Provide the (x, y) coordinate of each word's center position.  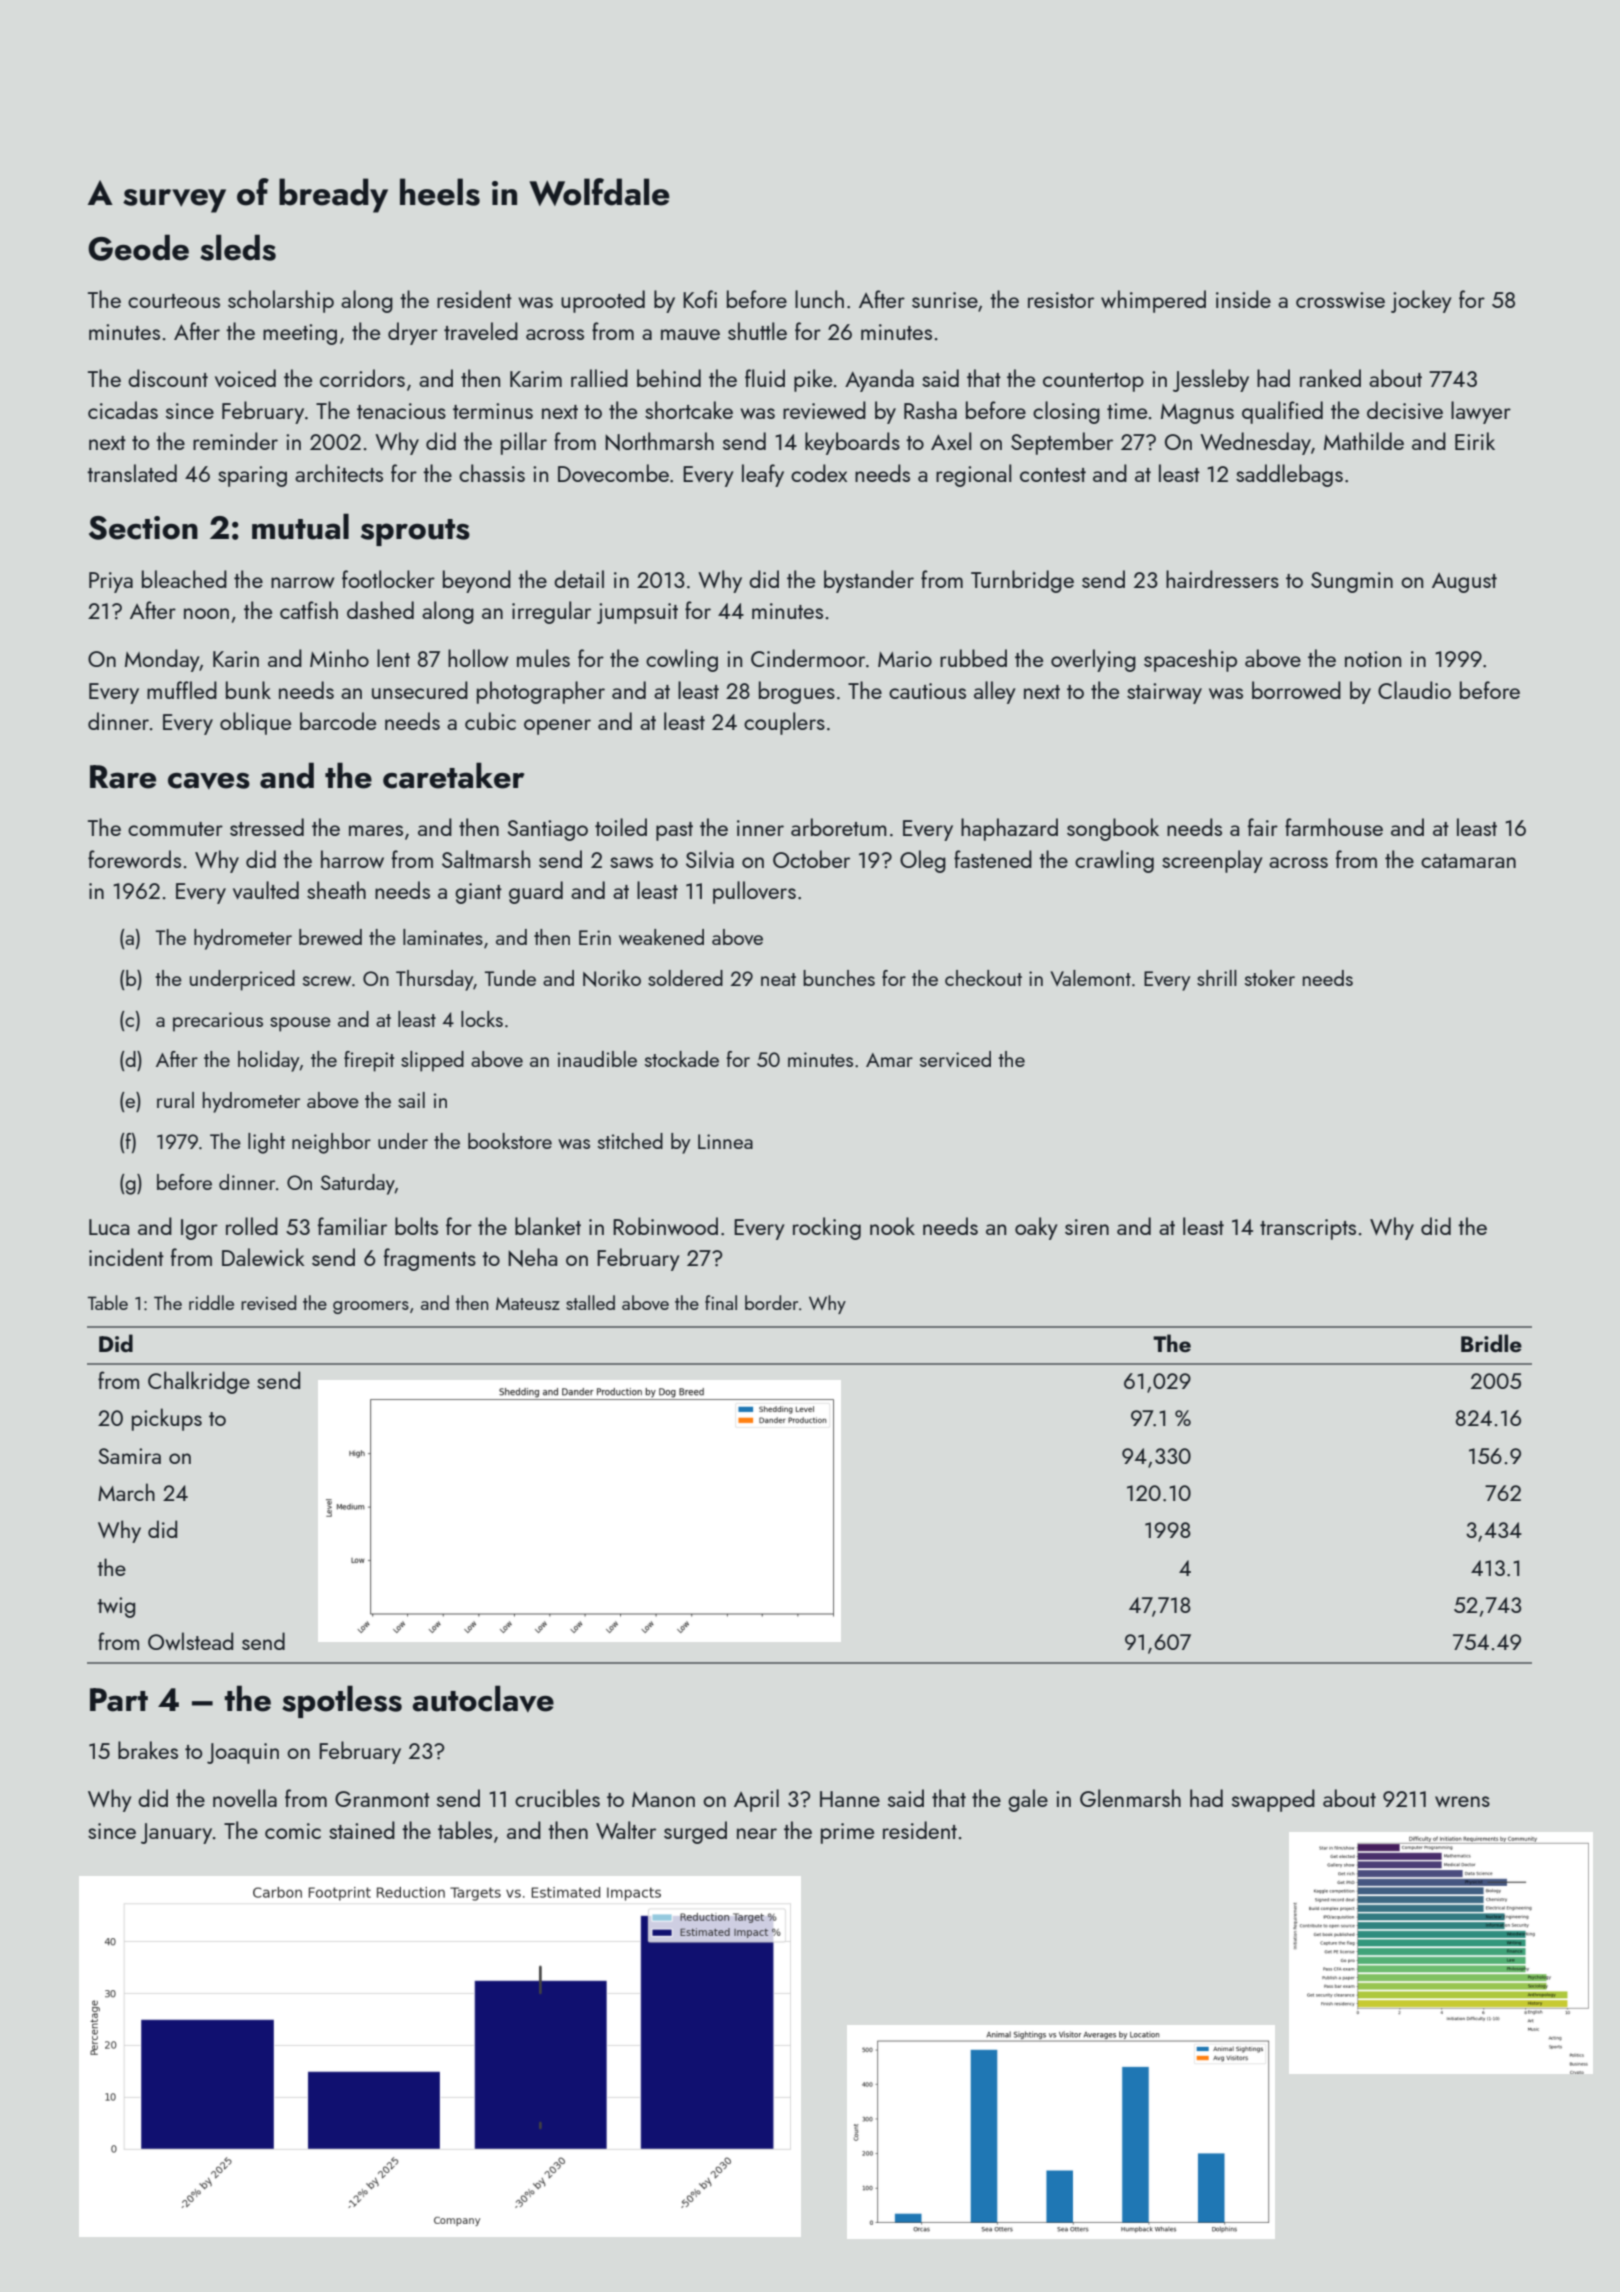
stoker (1270, 978)
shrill (1217, 978)
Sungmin (1352, 582)
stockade (682, 1059)
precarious (218, 1022)
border (771, 1302)
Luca (109, 1227)
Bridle (1491, 1343)
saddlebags (1289, 475)
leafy (763, 475)
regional (974, 475)
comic (293, 1831)
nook (892, 1226)
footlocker (388, 579)
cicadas (123, 410)
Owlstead (190, 1641)
